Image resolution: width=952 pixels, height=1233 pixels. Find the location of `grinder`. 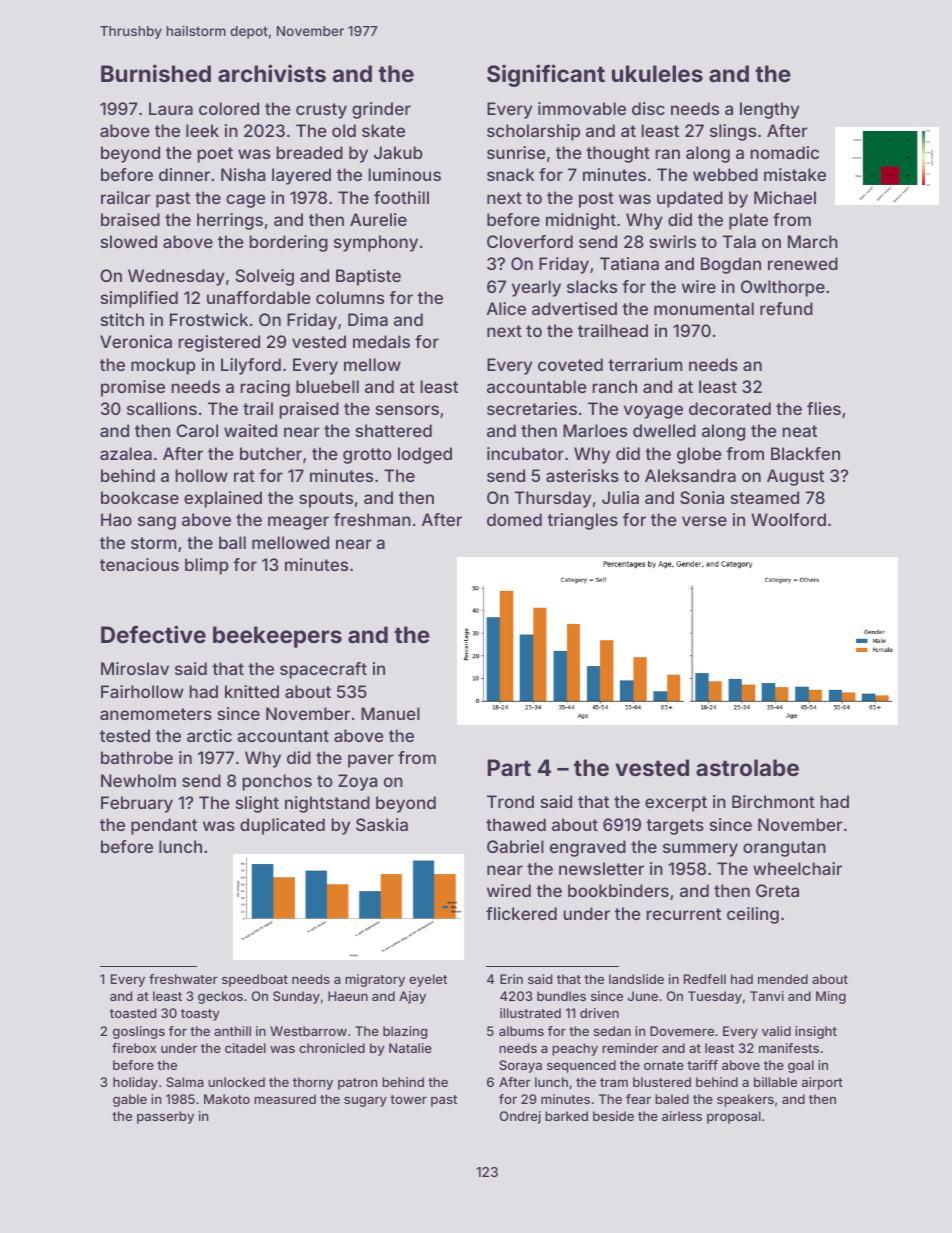

grinder is located at coordinates (381, 110).
